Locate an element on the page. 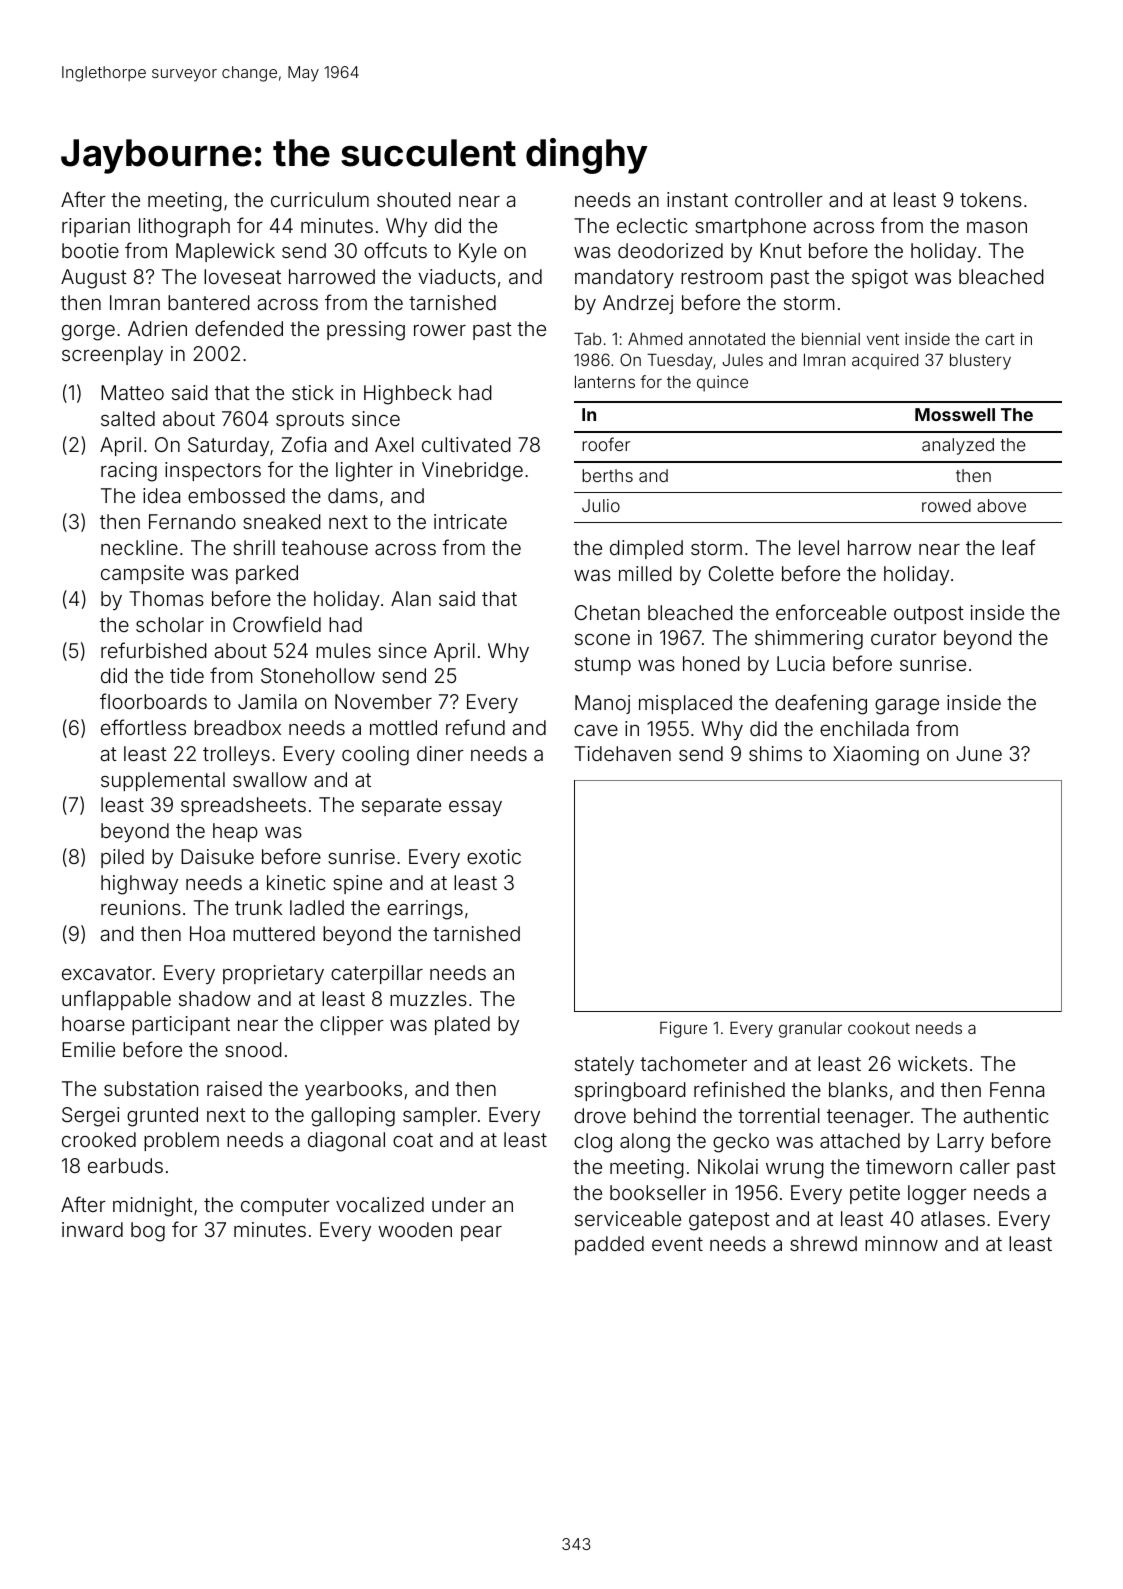 The width and height of the document is (1123, 1589). cookout is located at coordinates (879, 1027).
